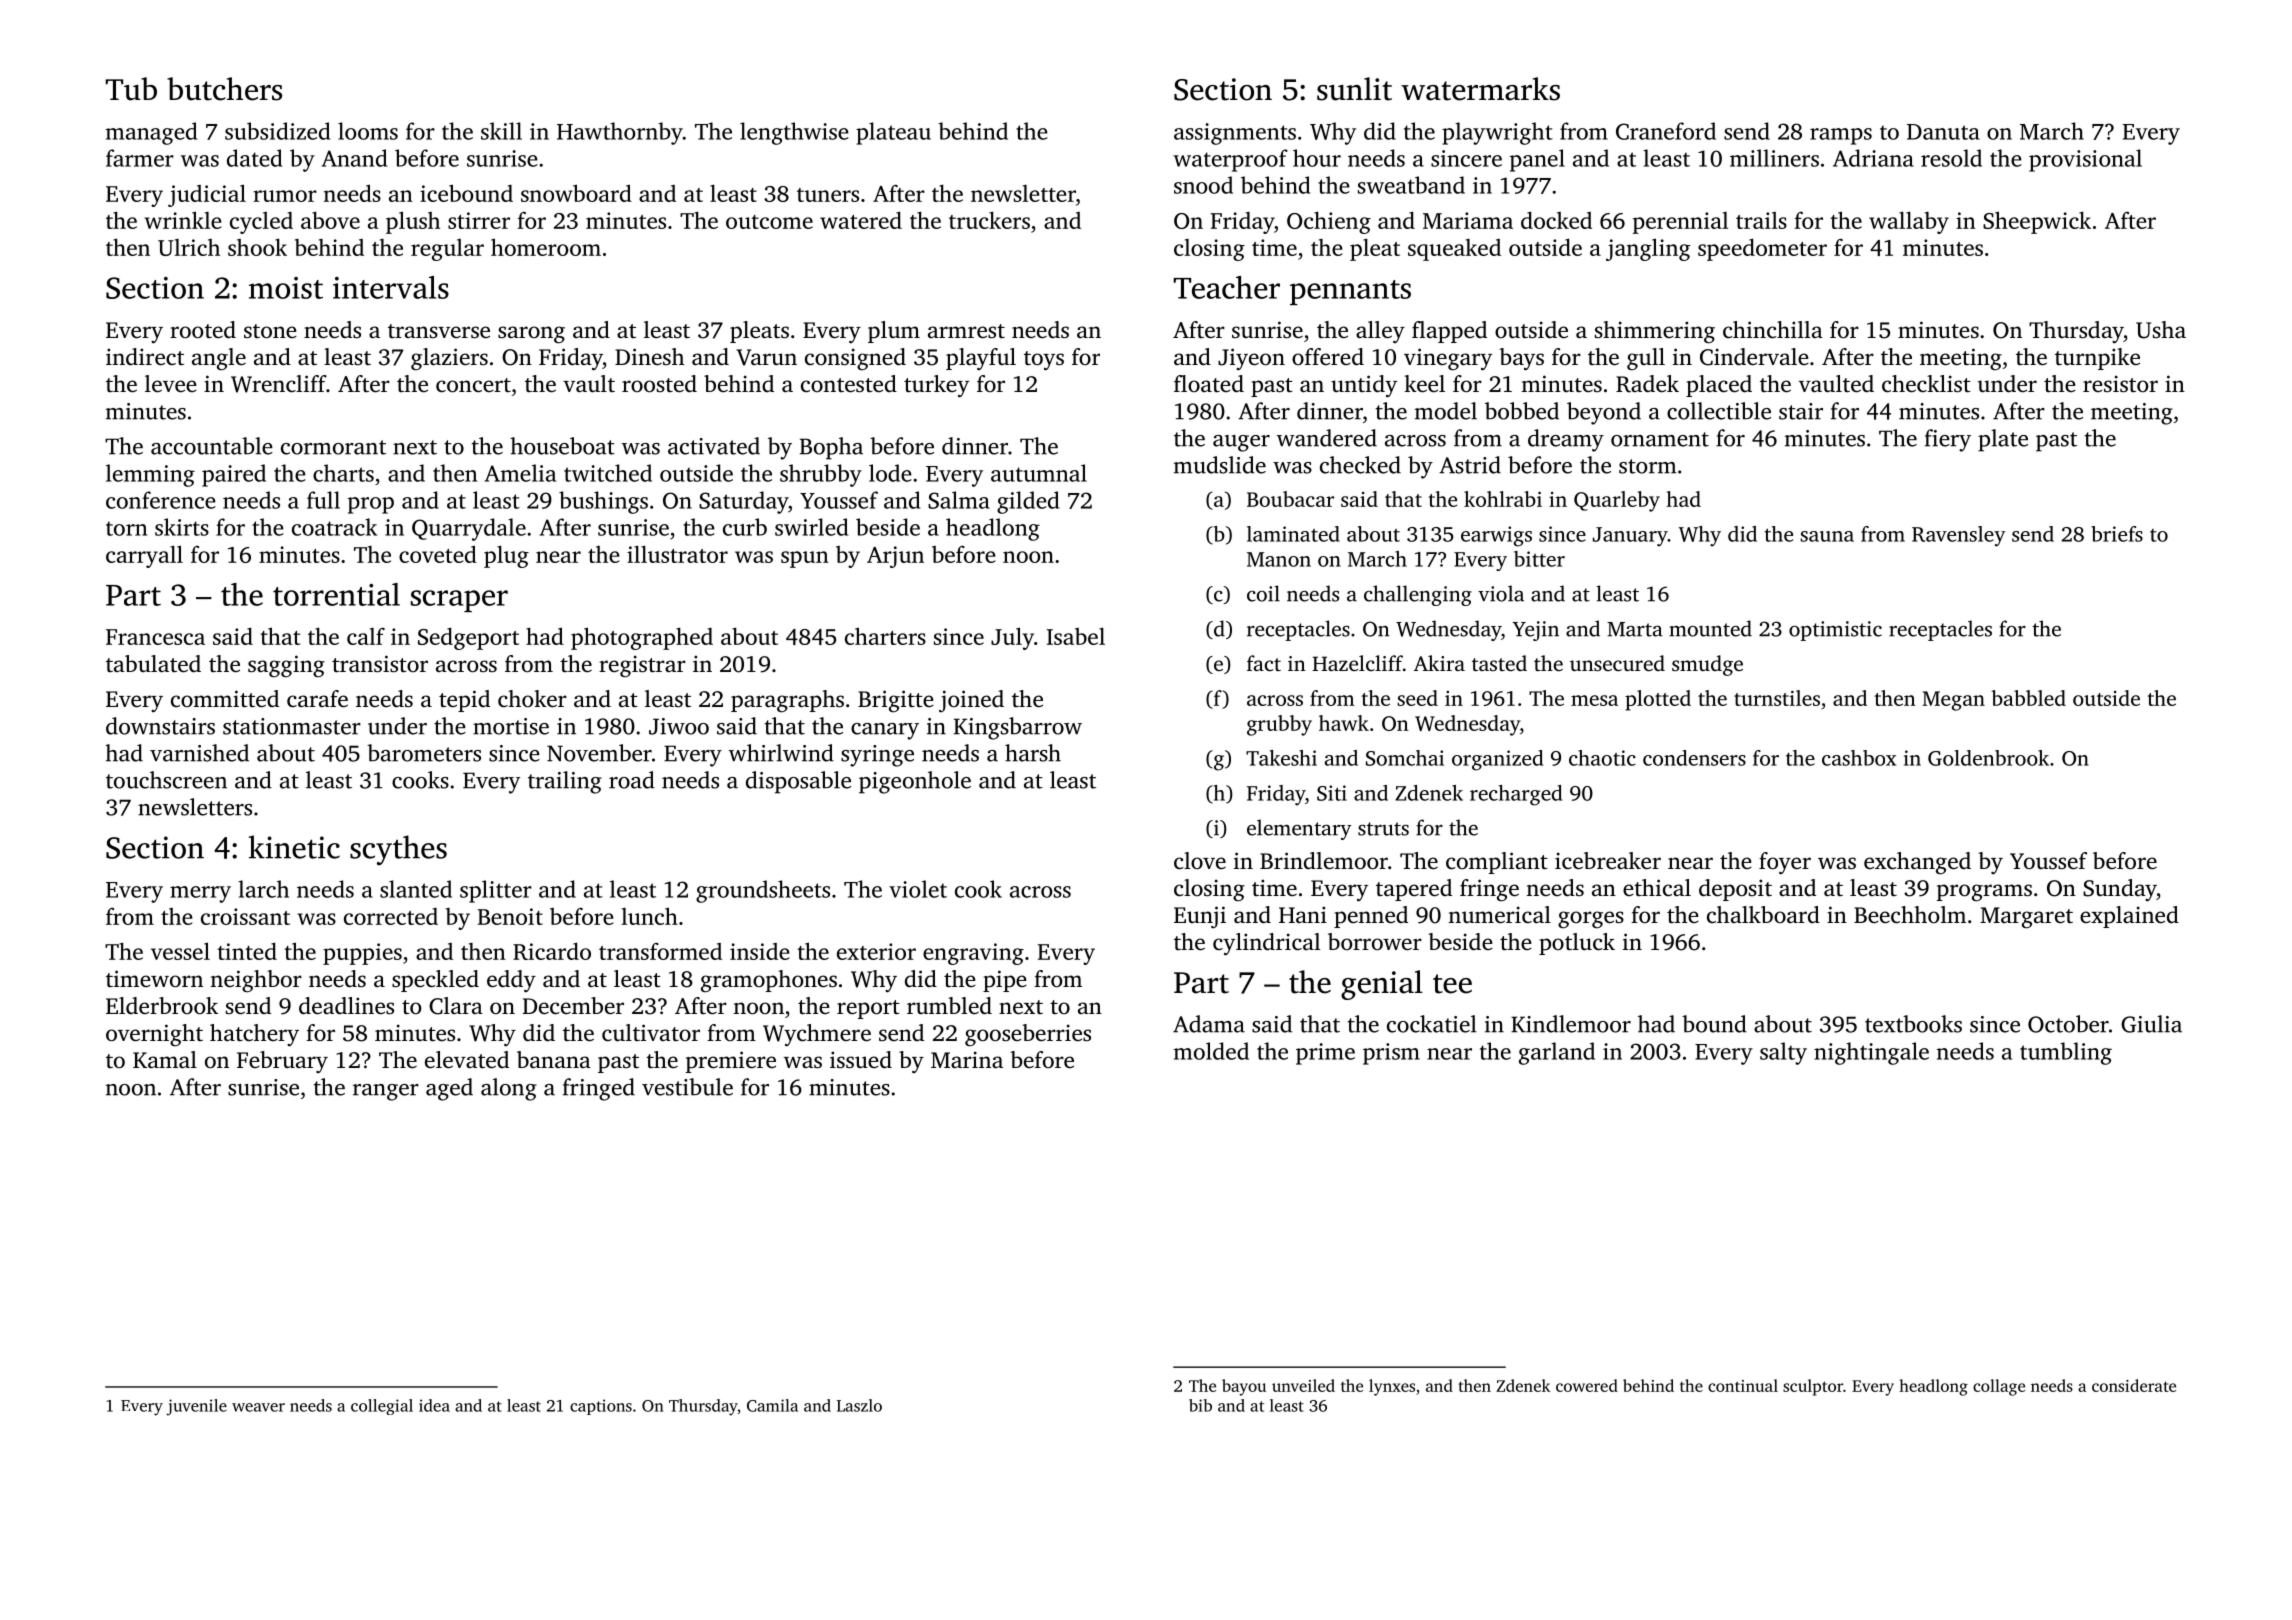 The width and height of the image is (2292, 1620). I want to click on sunlit, so click(1354, 89).
